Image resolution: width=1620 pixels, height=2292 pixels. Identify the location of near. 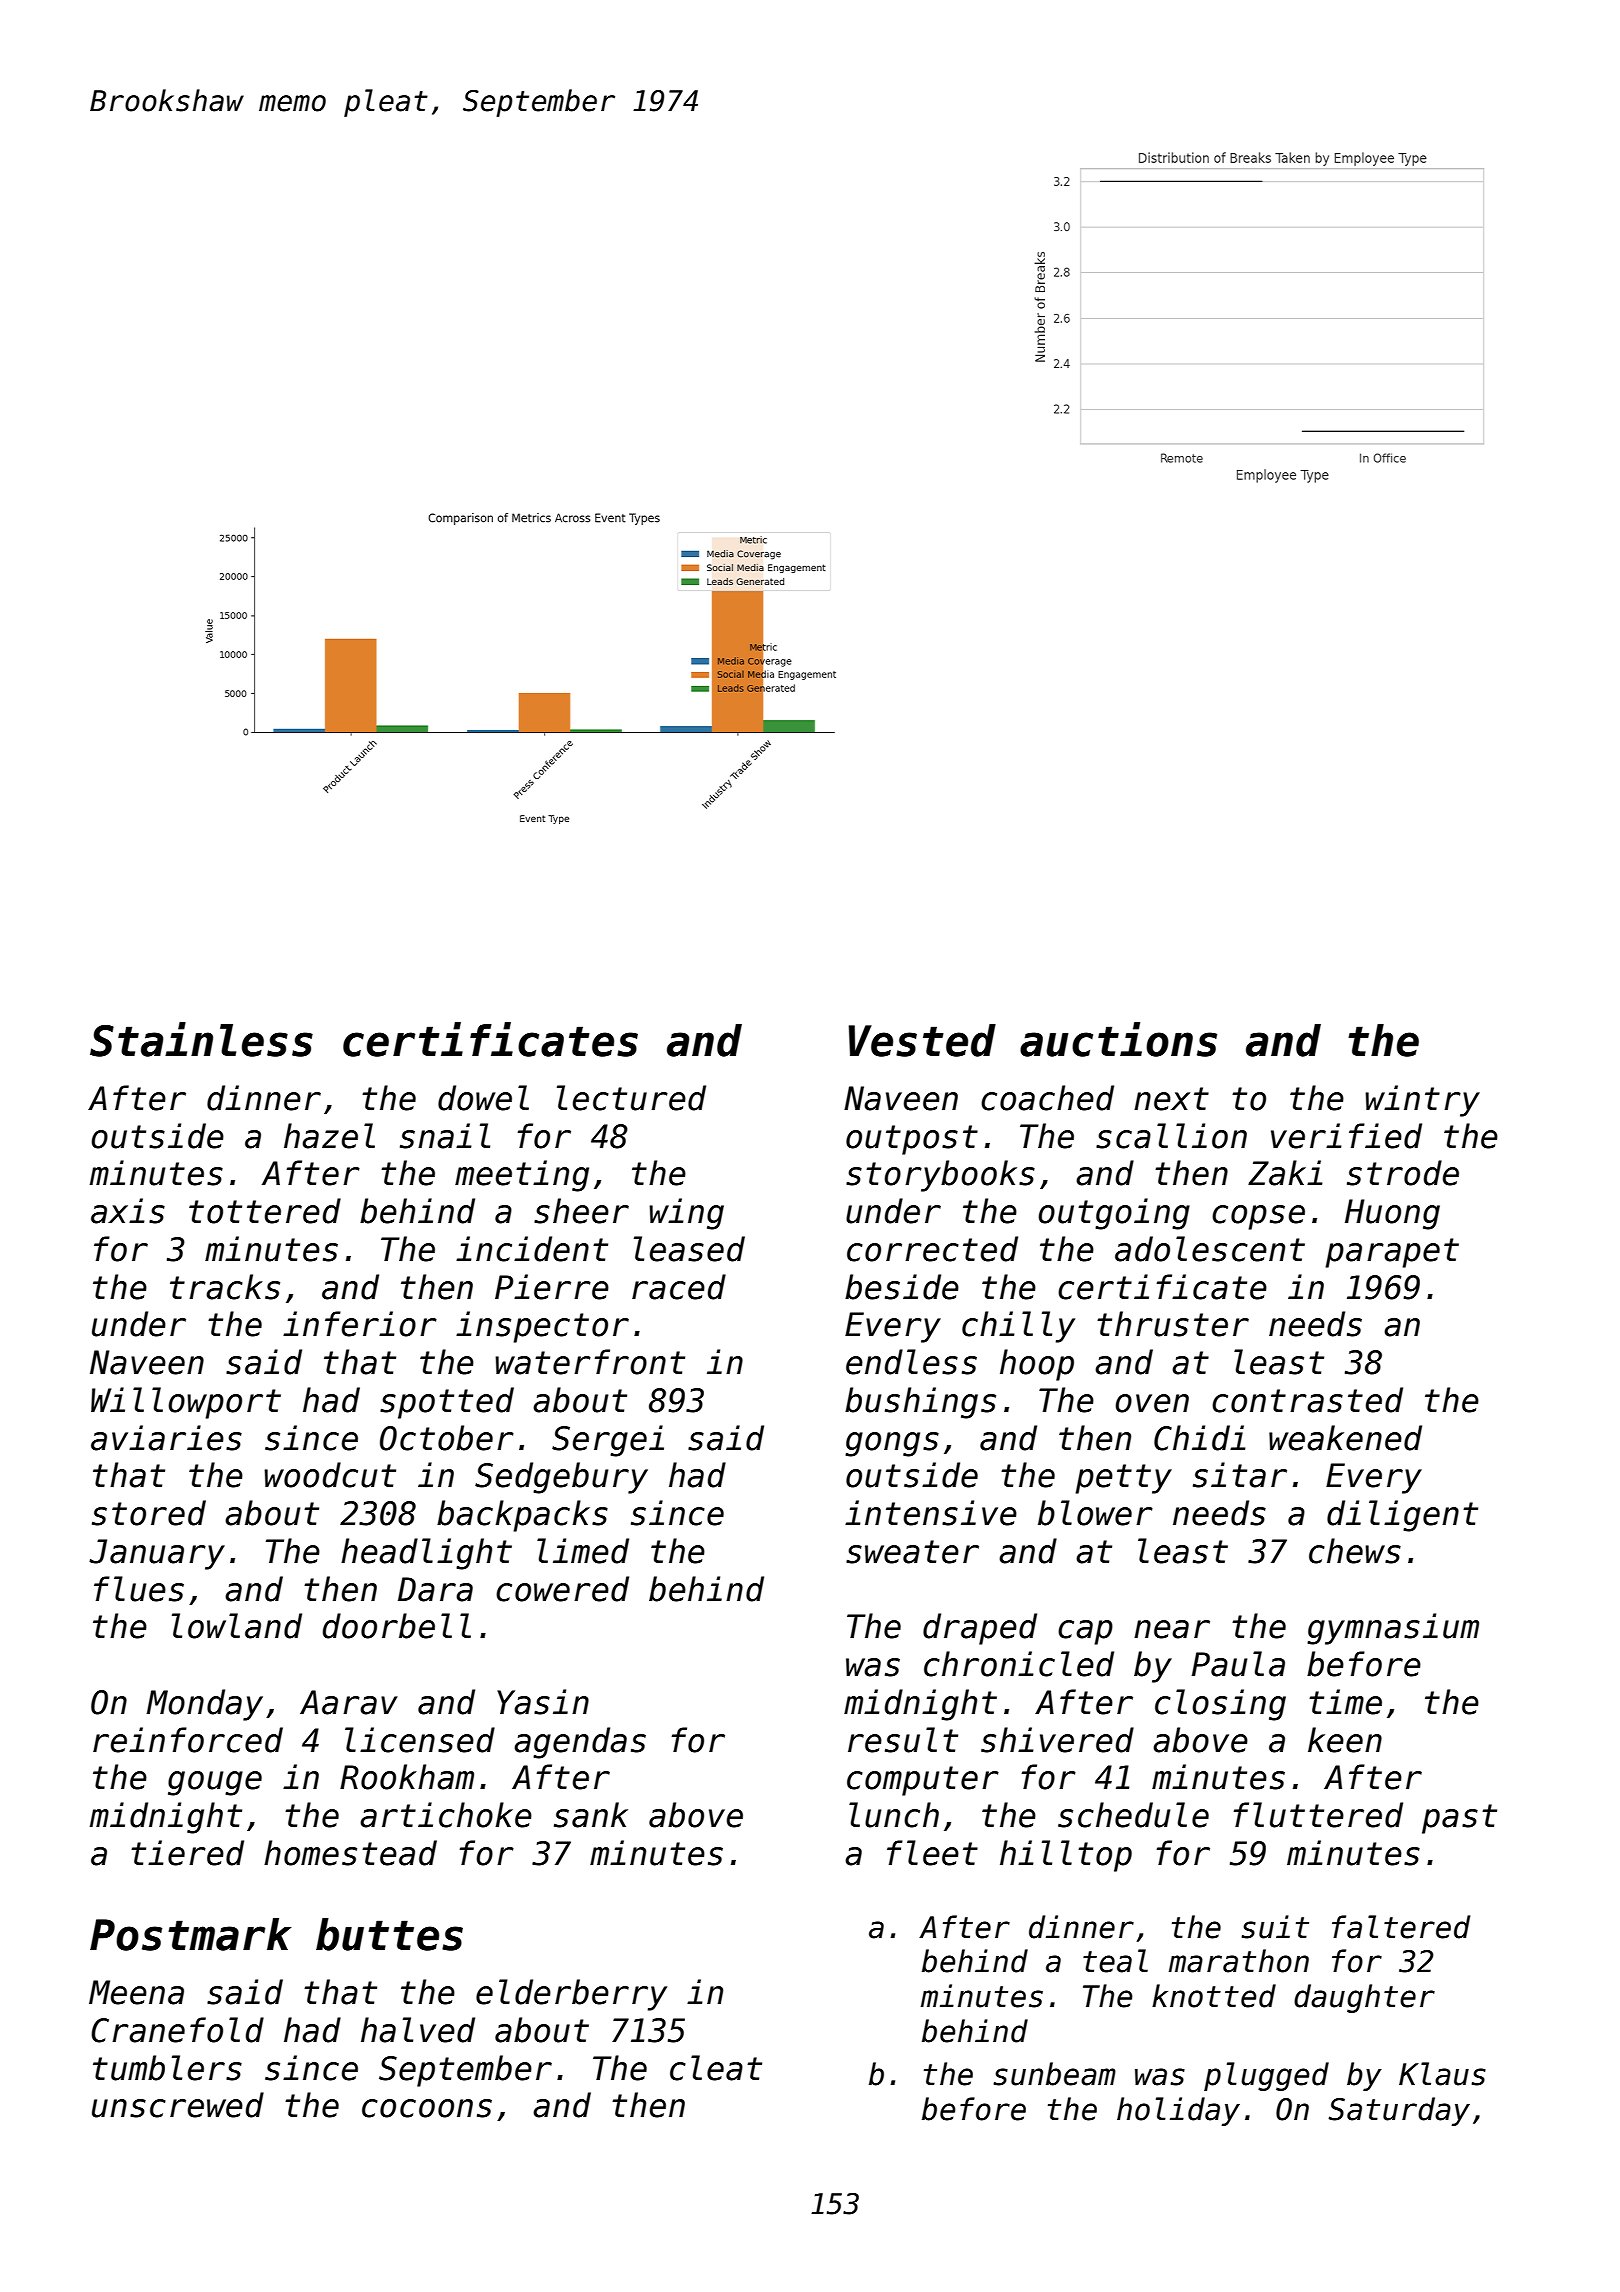
(1172, 1629).
